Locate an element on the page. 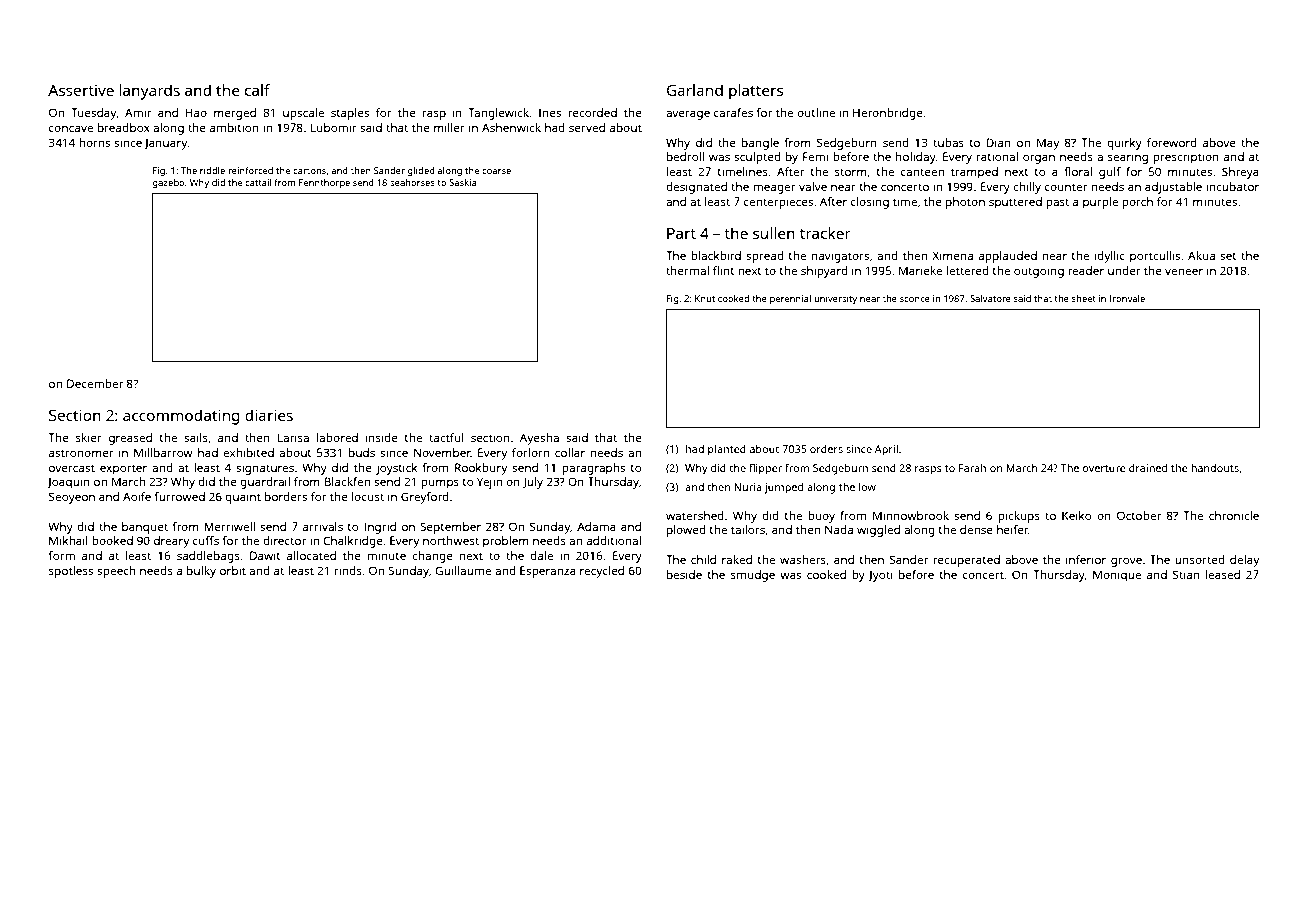  sputtered is located at coordinates (1015, 203).
